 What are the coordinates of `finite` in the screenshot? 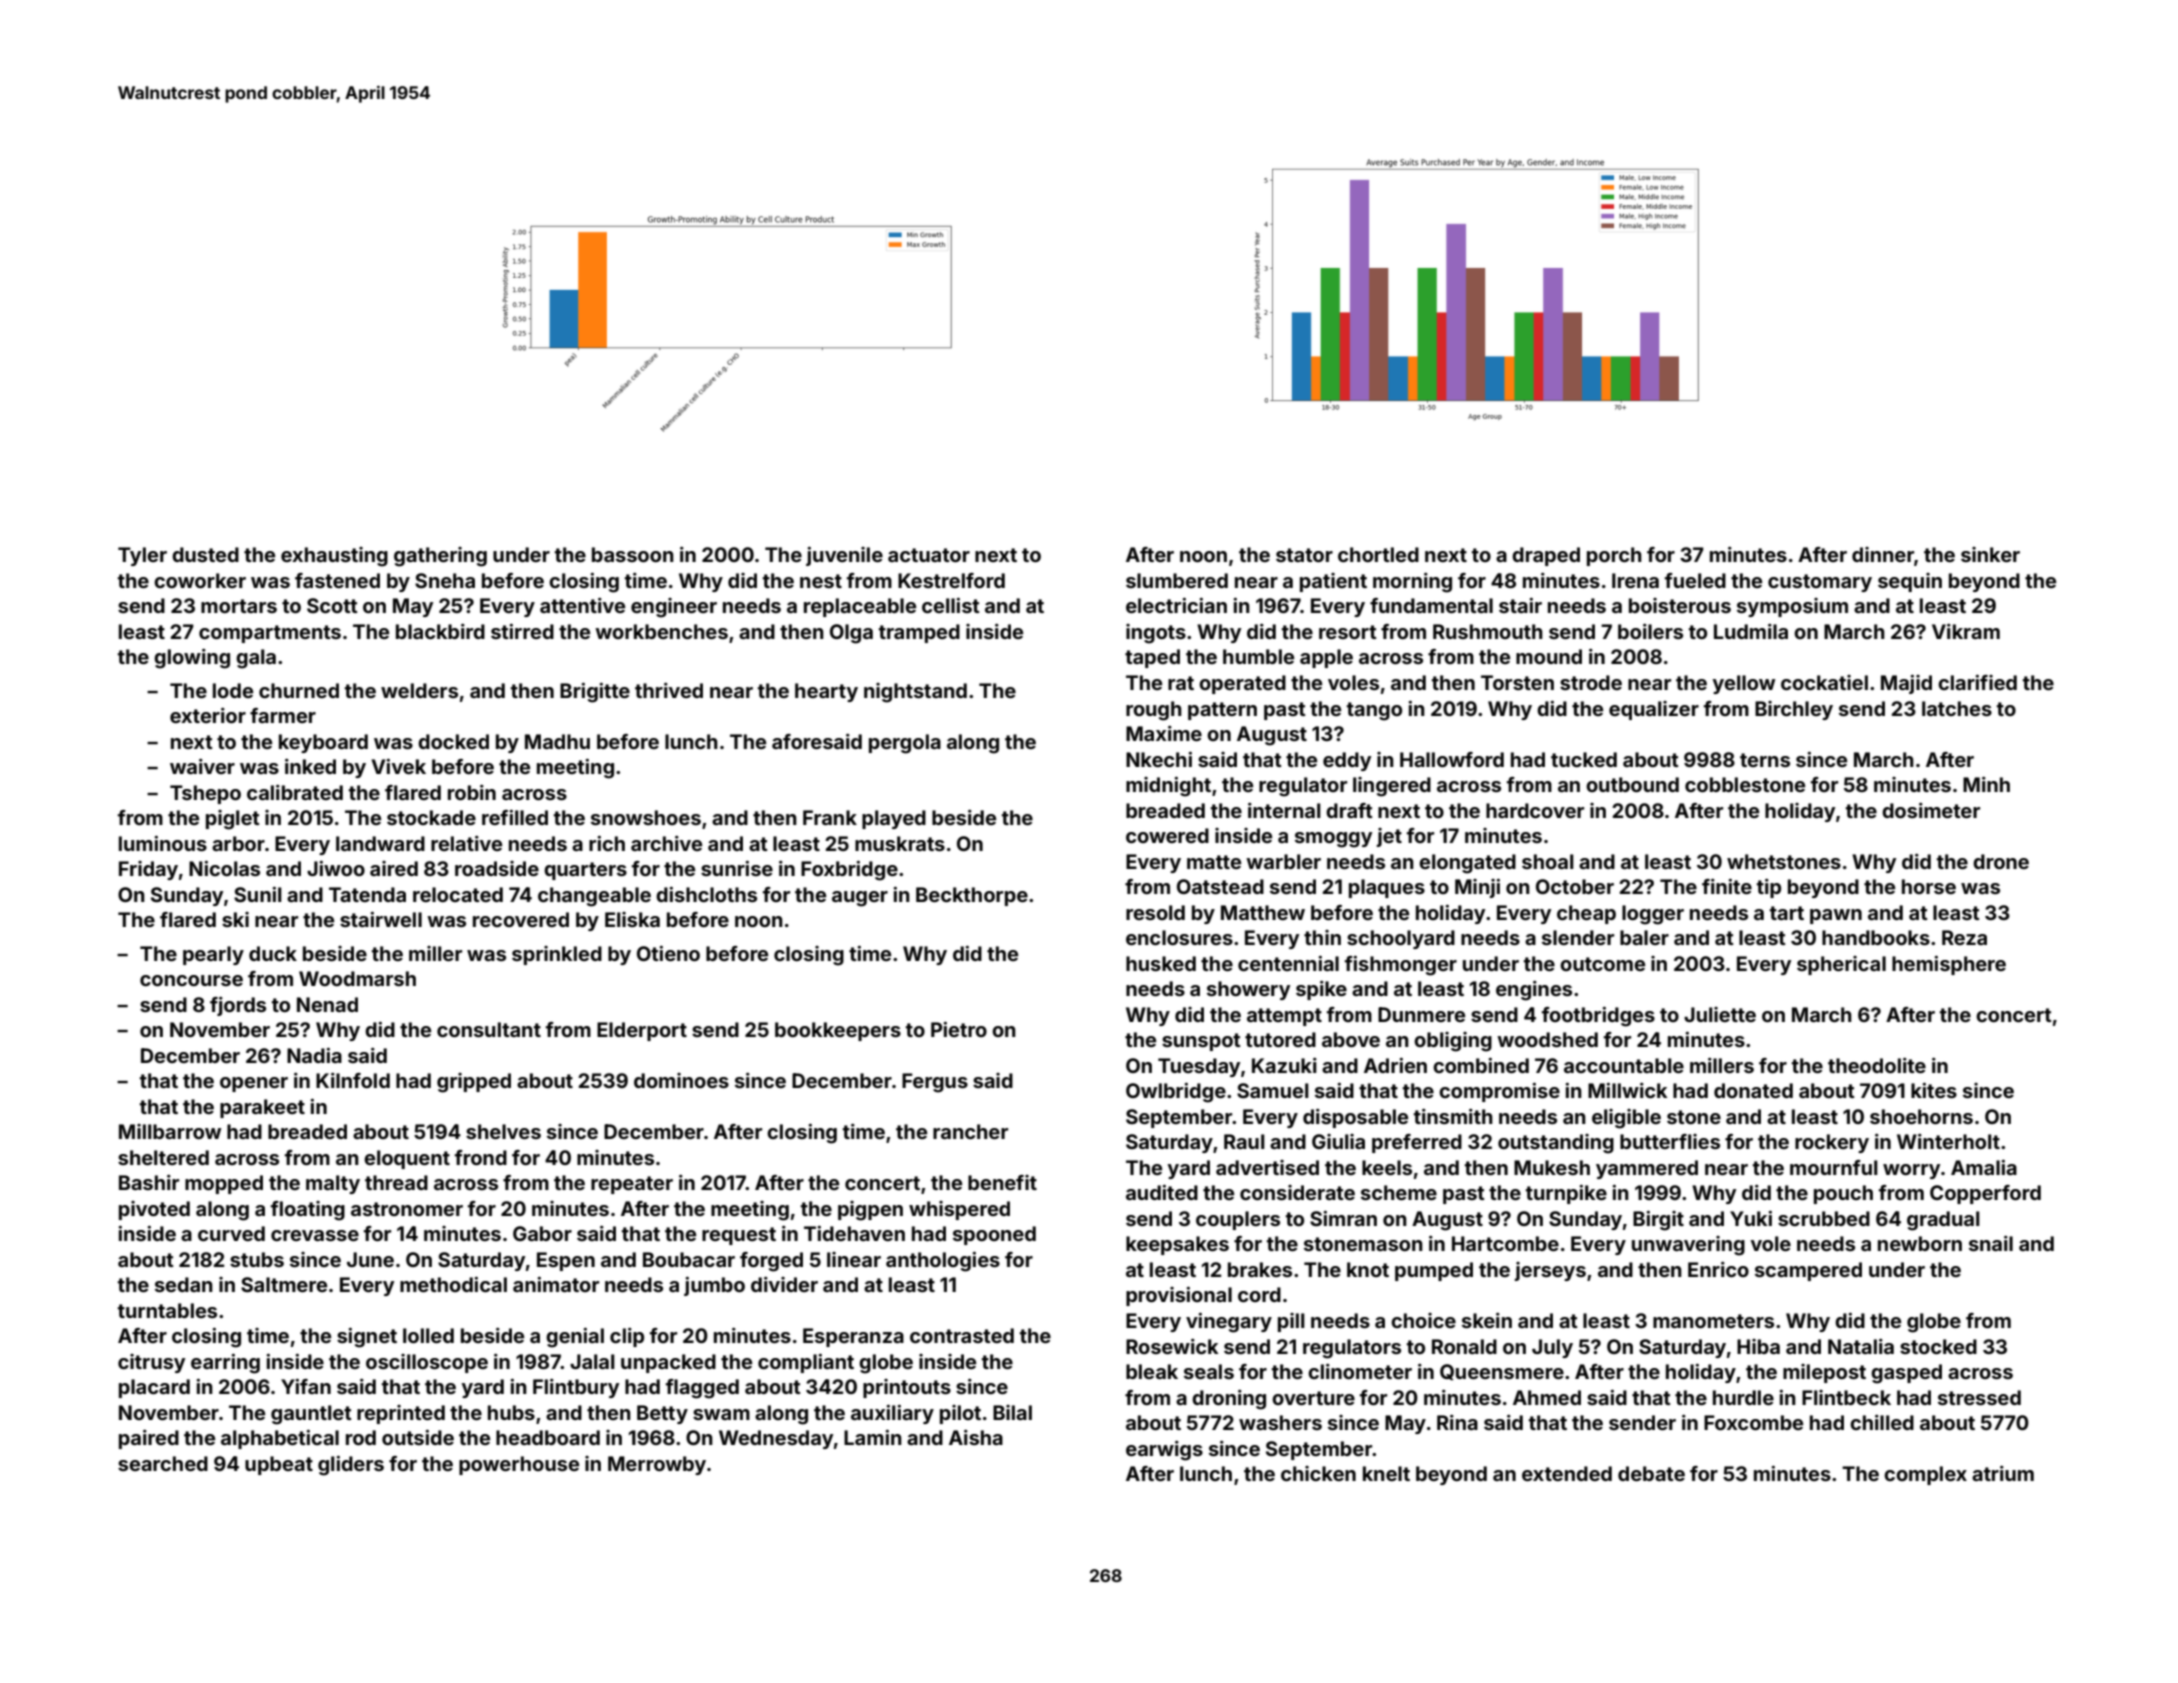 It's located at (1727, 886).
